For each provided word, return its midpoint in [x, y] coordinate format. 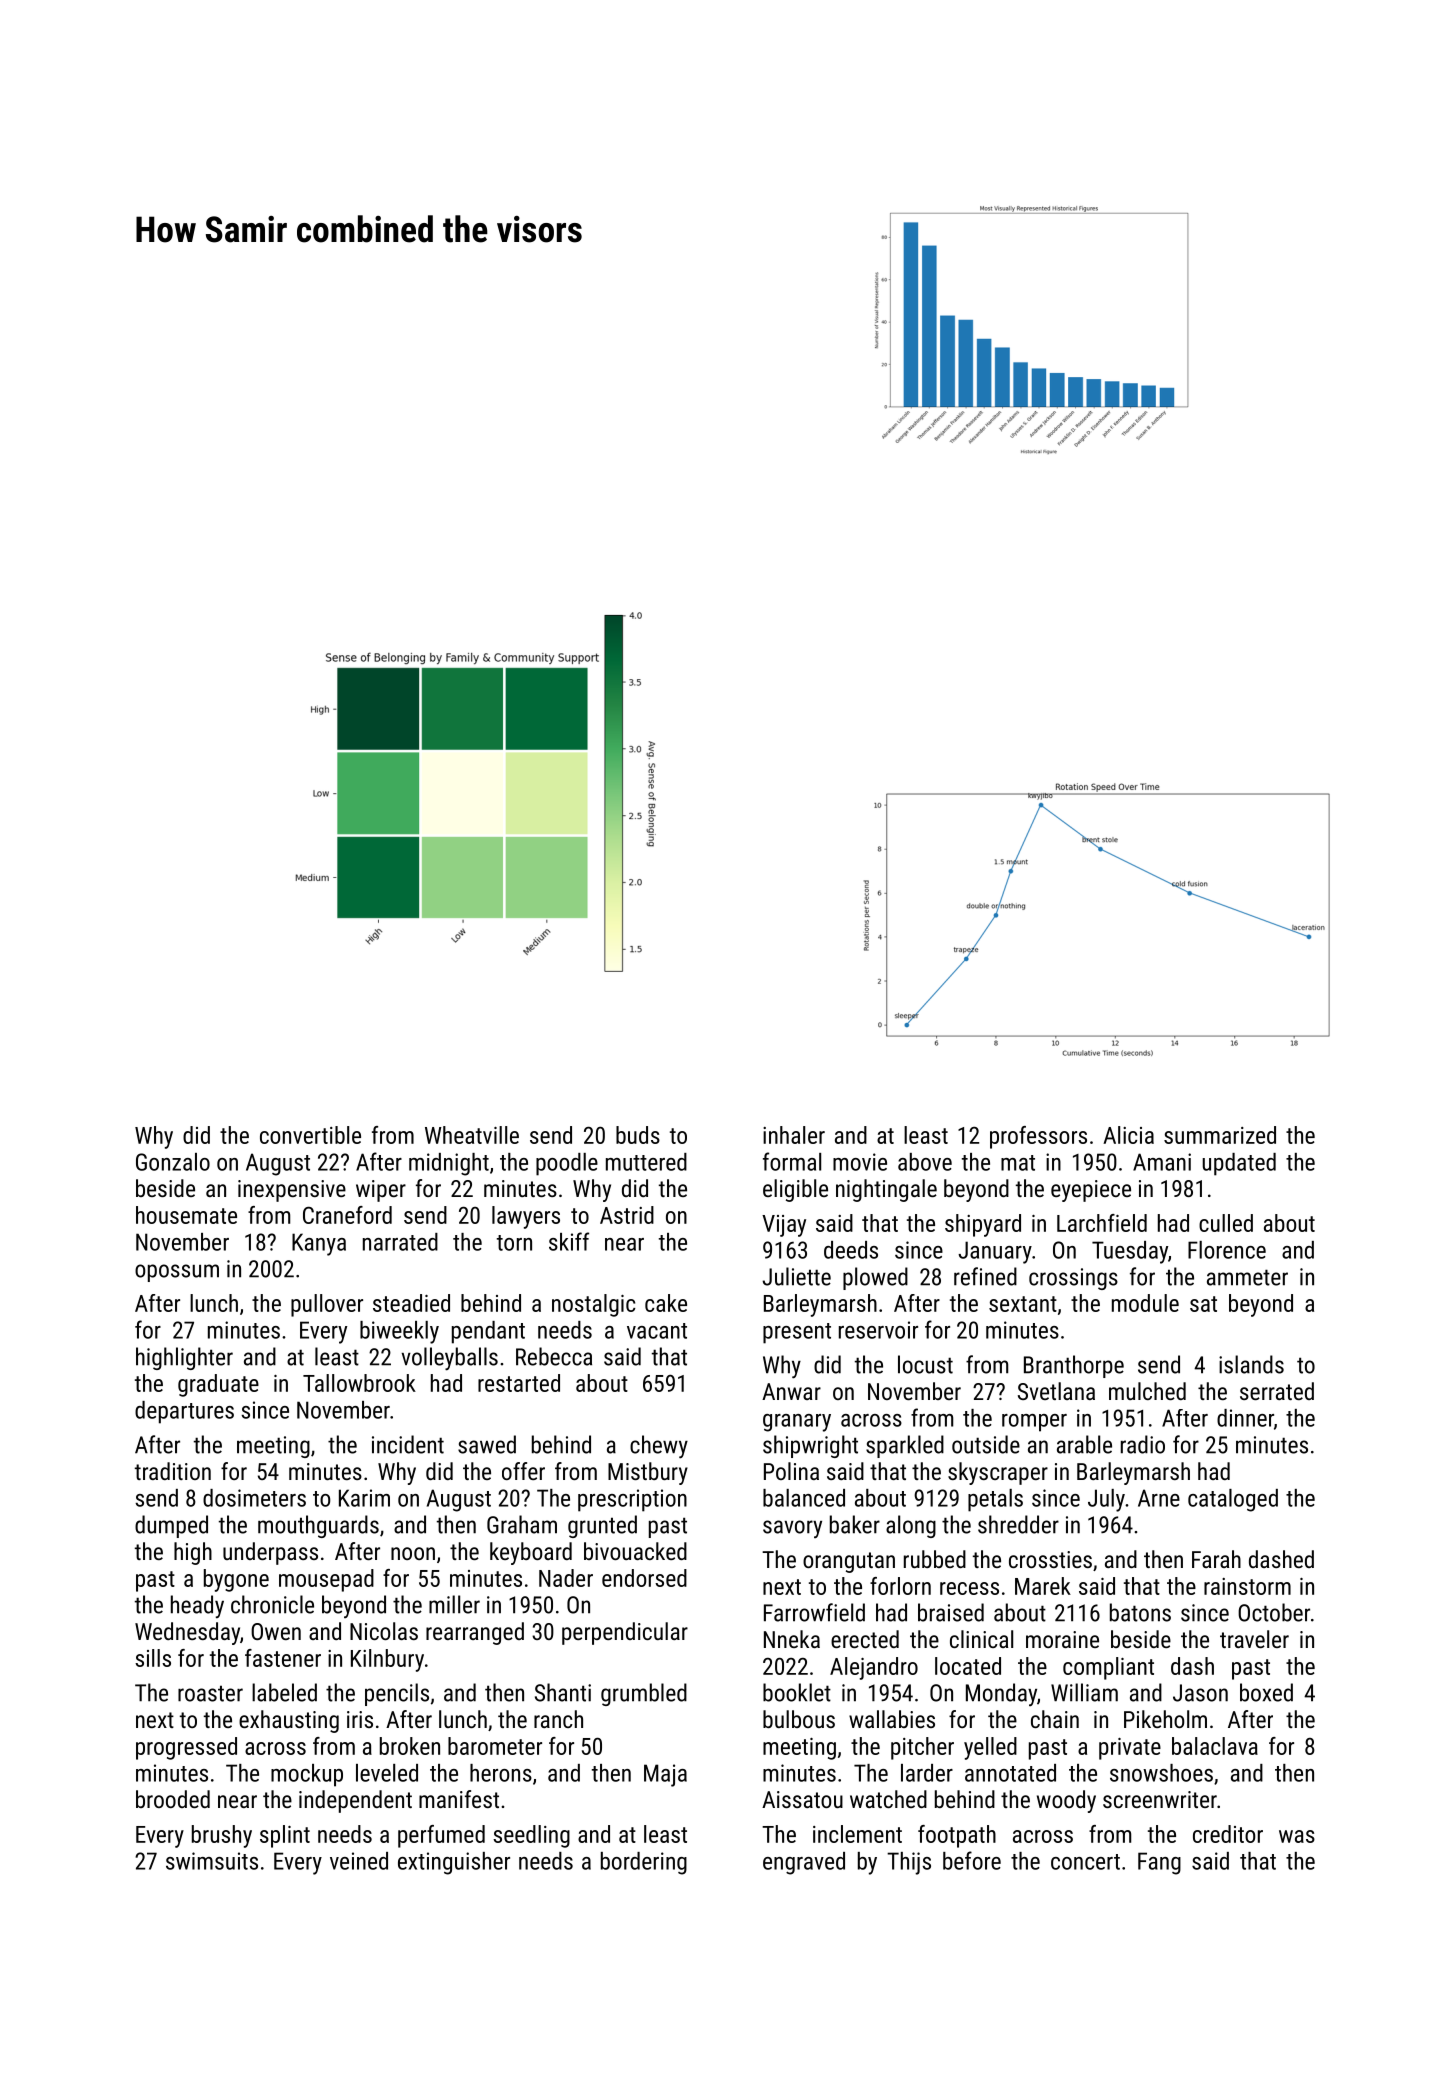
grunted [602, 1526]
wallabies [892, 1719]
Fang [1159, 1863]
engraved [804, 1863]
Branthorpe [1074, 1366]
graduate [218, 1385]
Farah [1216, 1559]
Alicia [1128, 1135]
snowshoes [1161, 1773]
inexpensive [292, 1191]
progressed [186, 1748]
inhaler [794, 1135]
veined [359, 1861]
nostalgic [593, 1305]
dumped [171, 1526]
